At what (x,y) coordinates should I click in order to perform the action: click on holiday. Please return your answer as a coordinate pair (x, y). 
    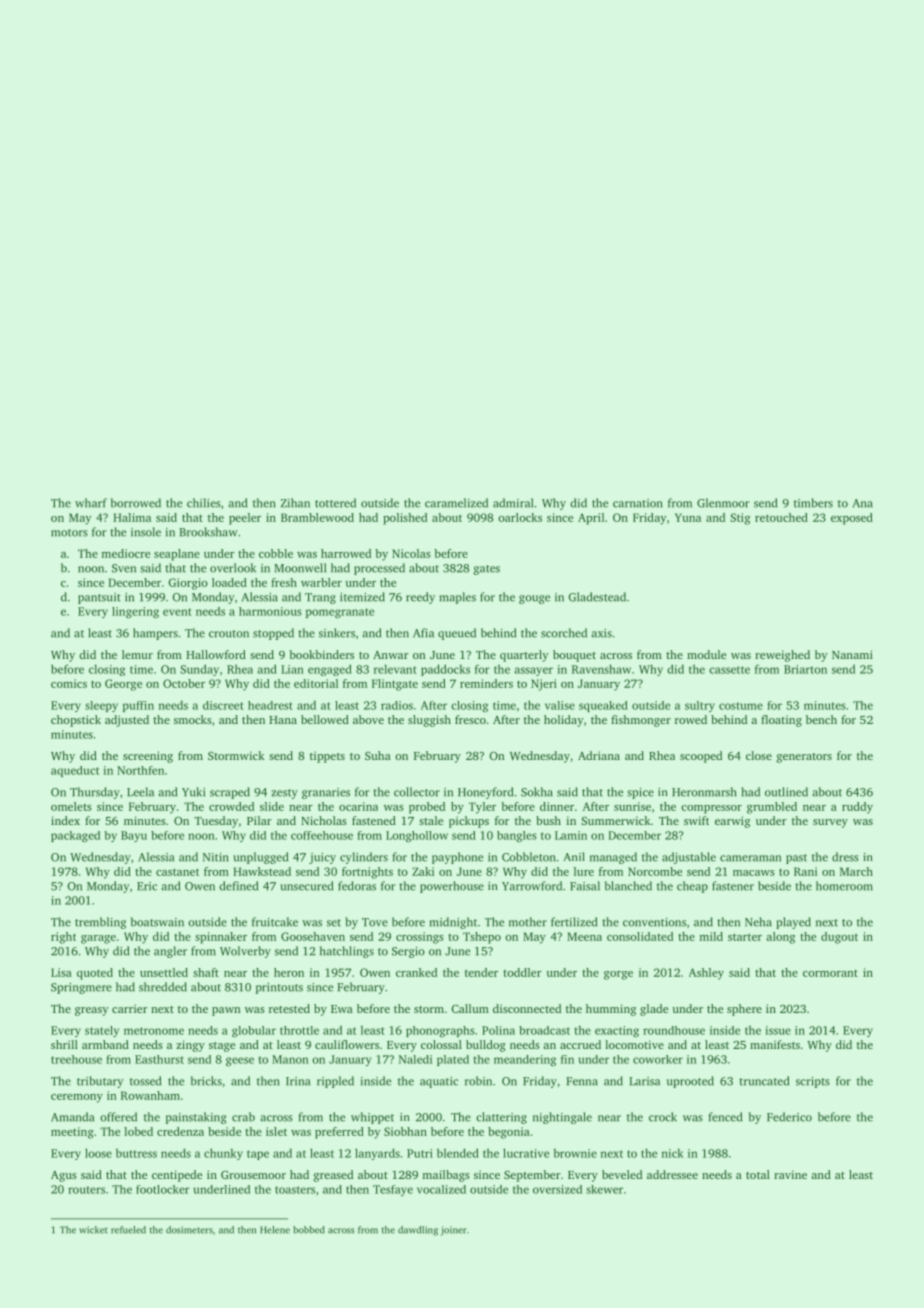
    Looking at the image, I should click on (564, 721).
